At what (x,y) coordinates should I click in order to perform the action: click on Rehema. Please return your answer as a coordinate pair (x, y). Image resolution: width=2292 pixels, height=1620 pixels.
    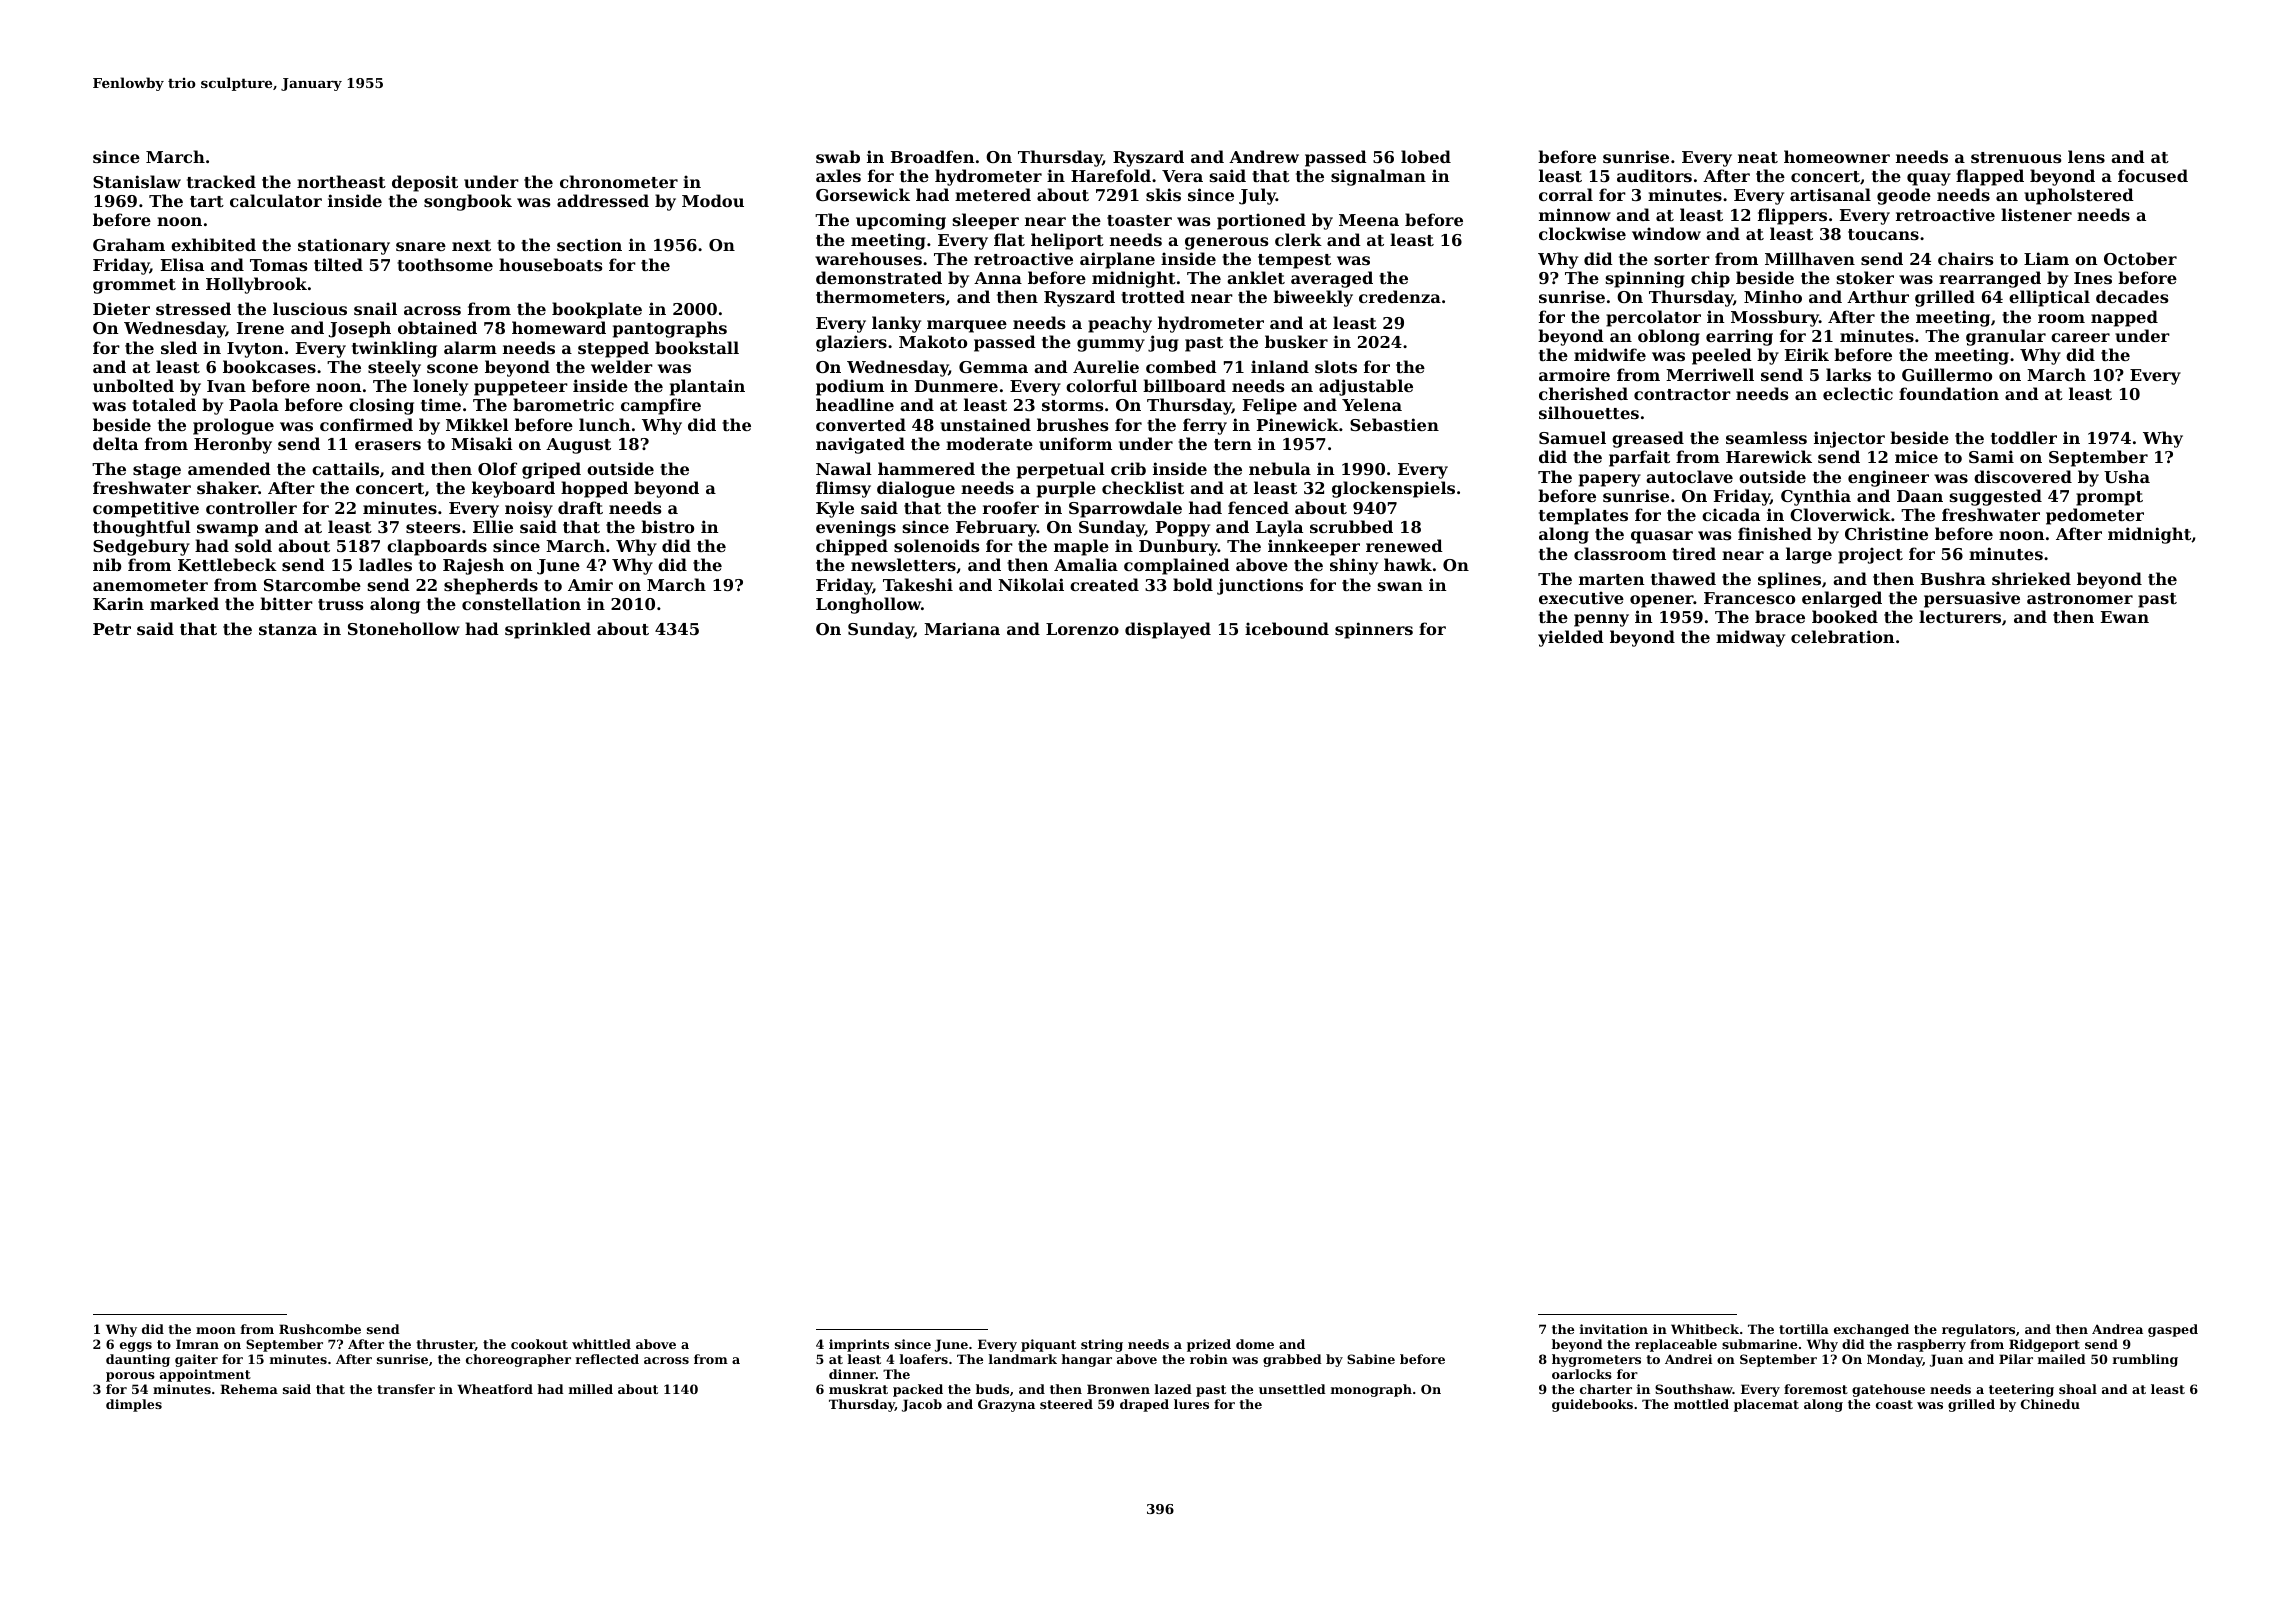
    Looking at the image, I should click on (249, 1389).
